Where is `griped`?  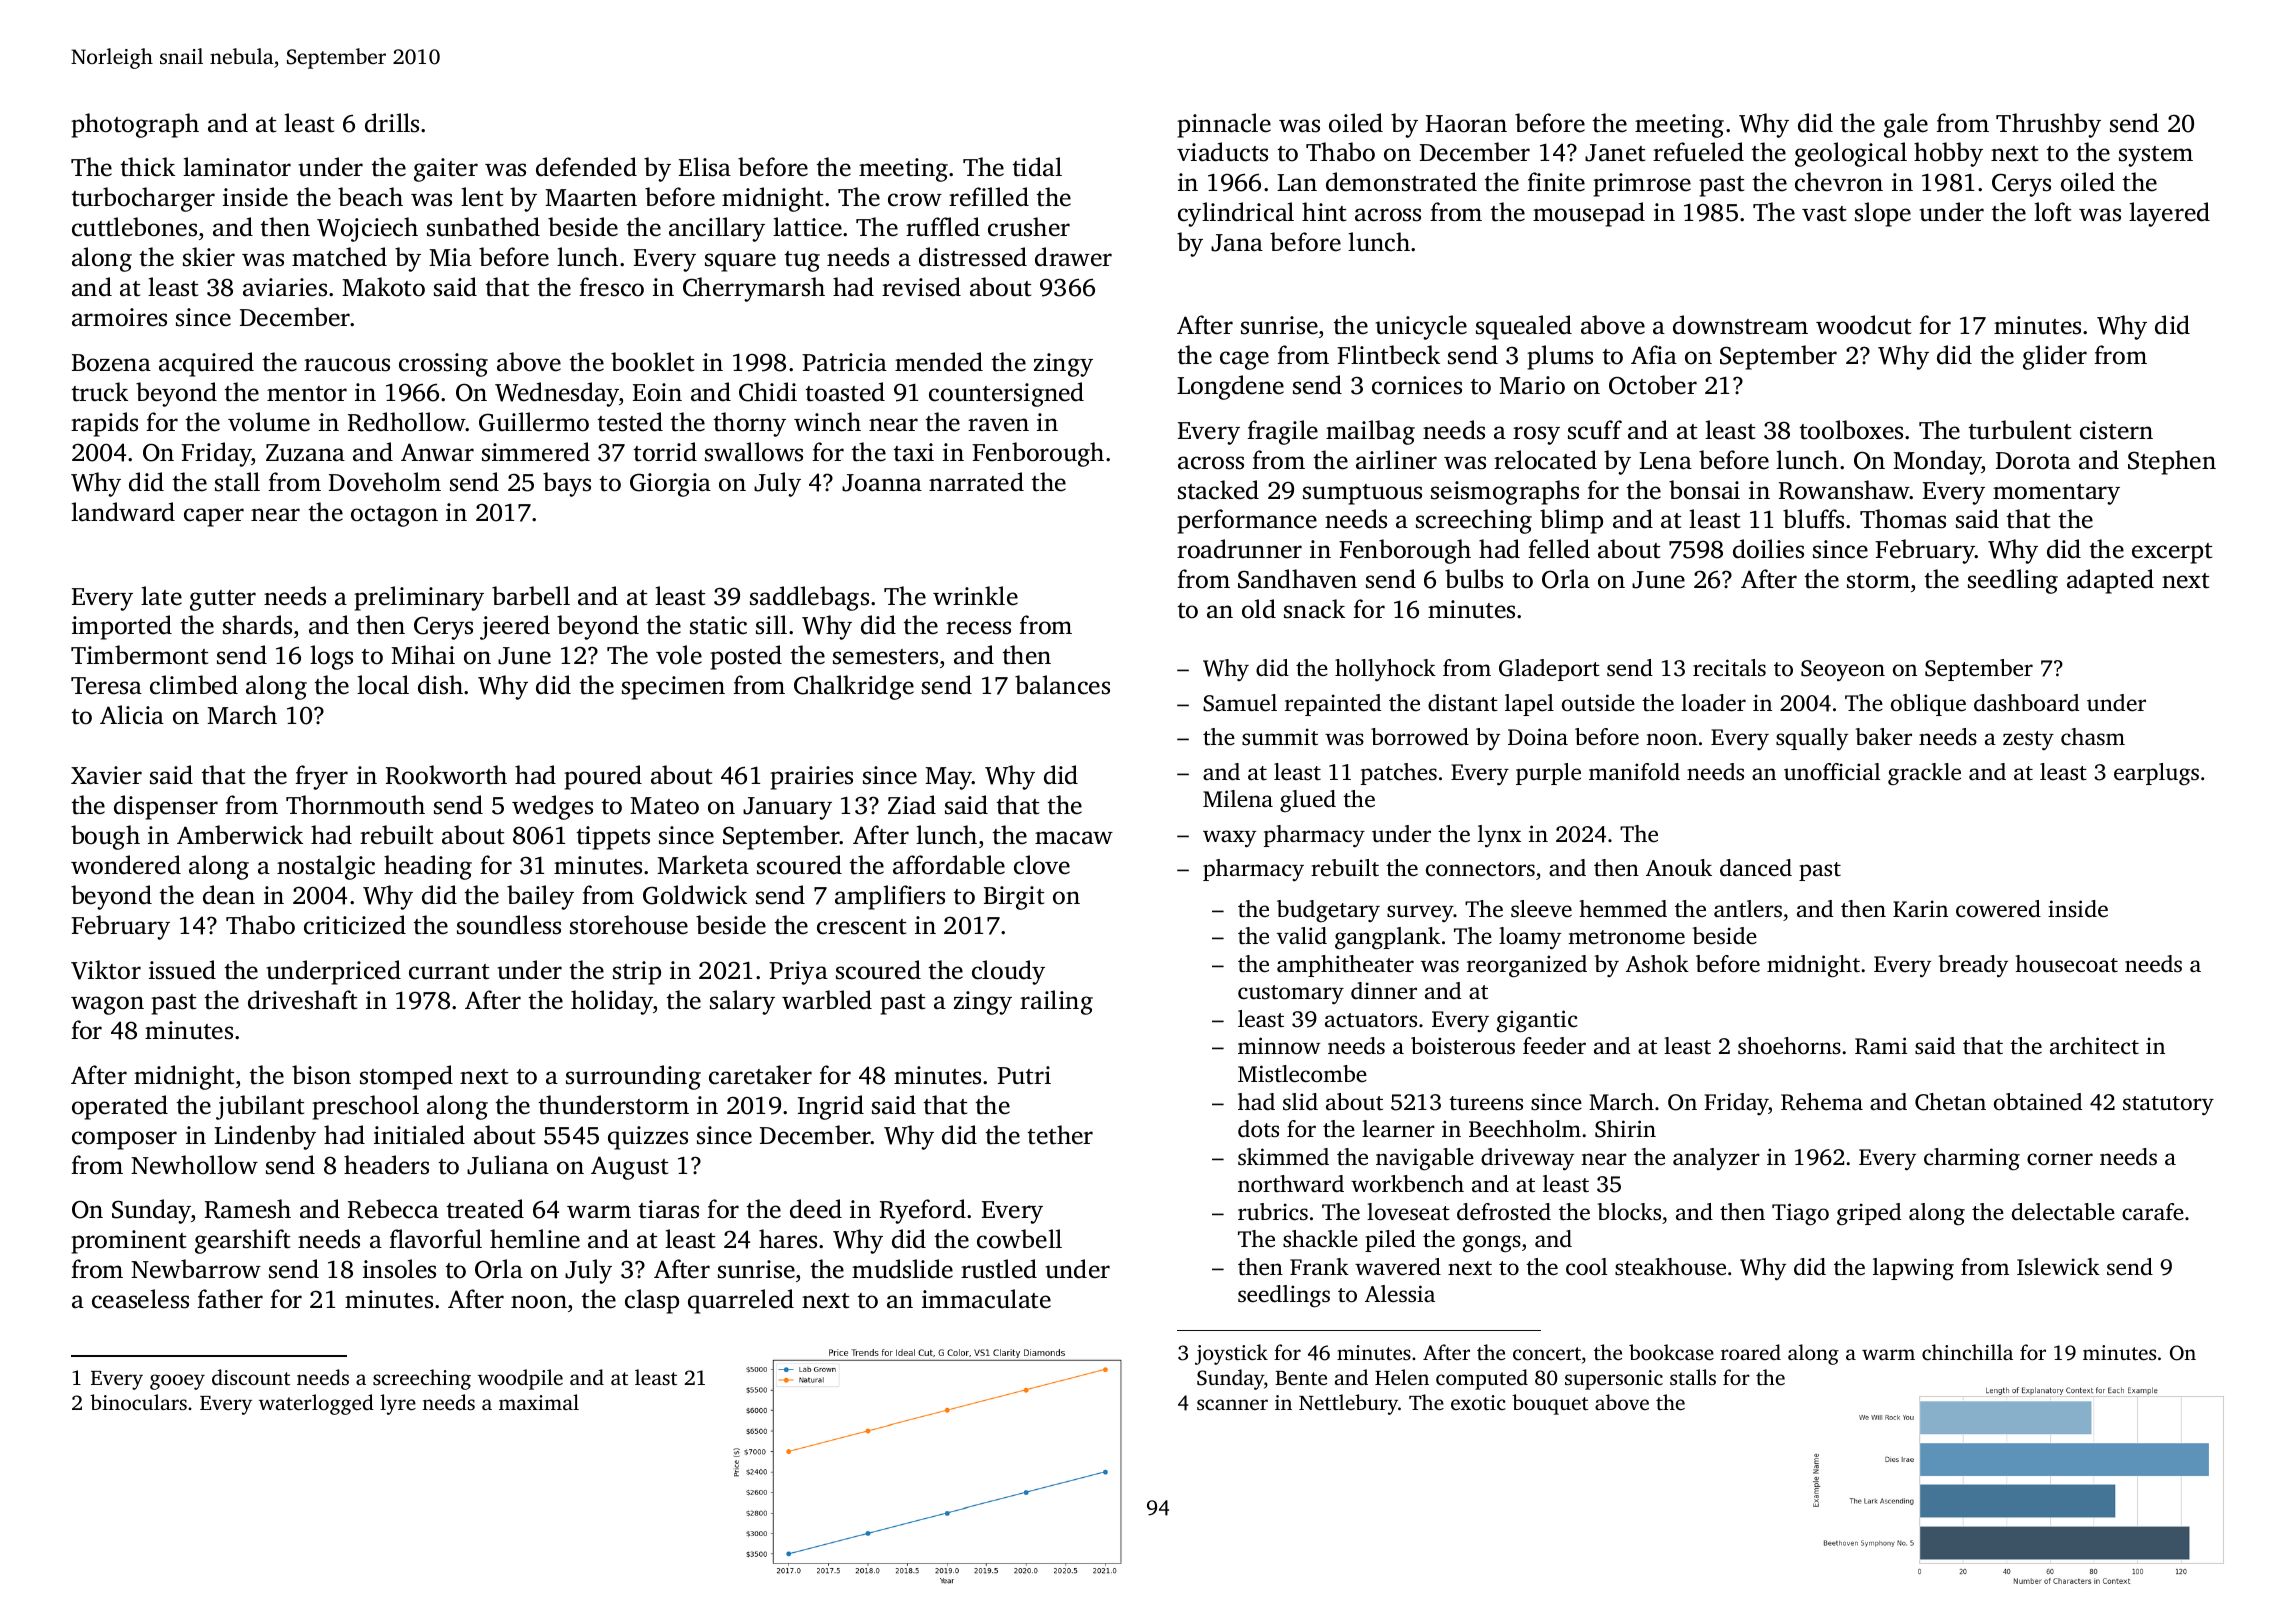 griped is located at coordinates (1869, 1214).
